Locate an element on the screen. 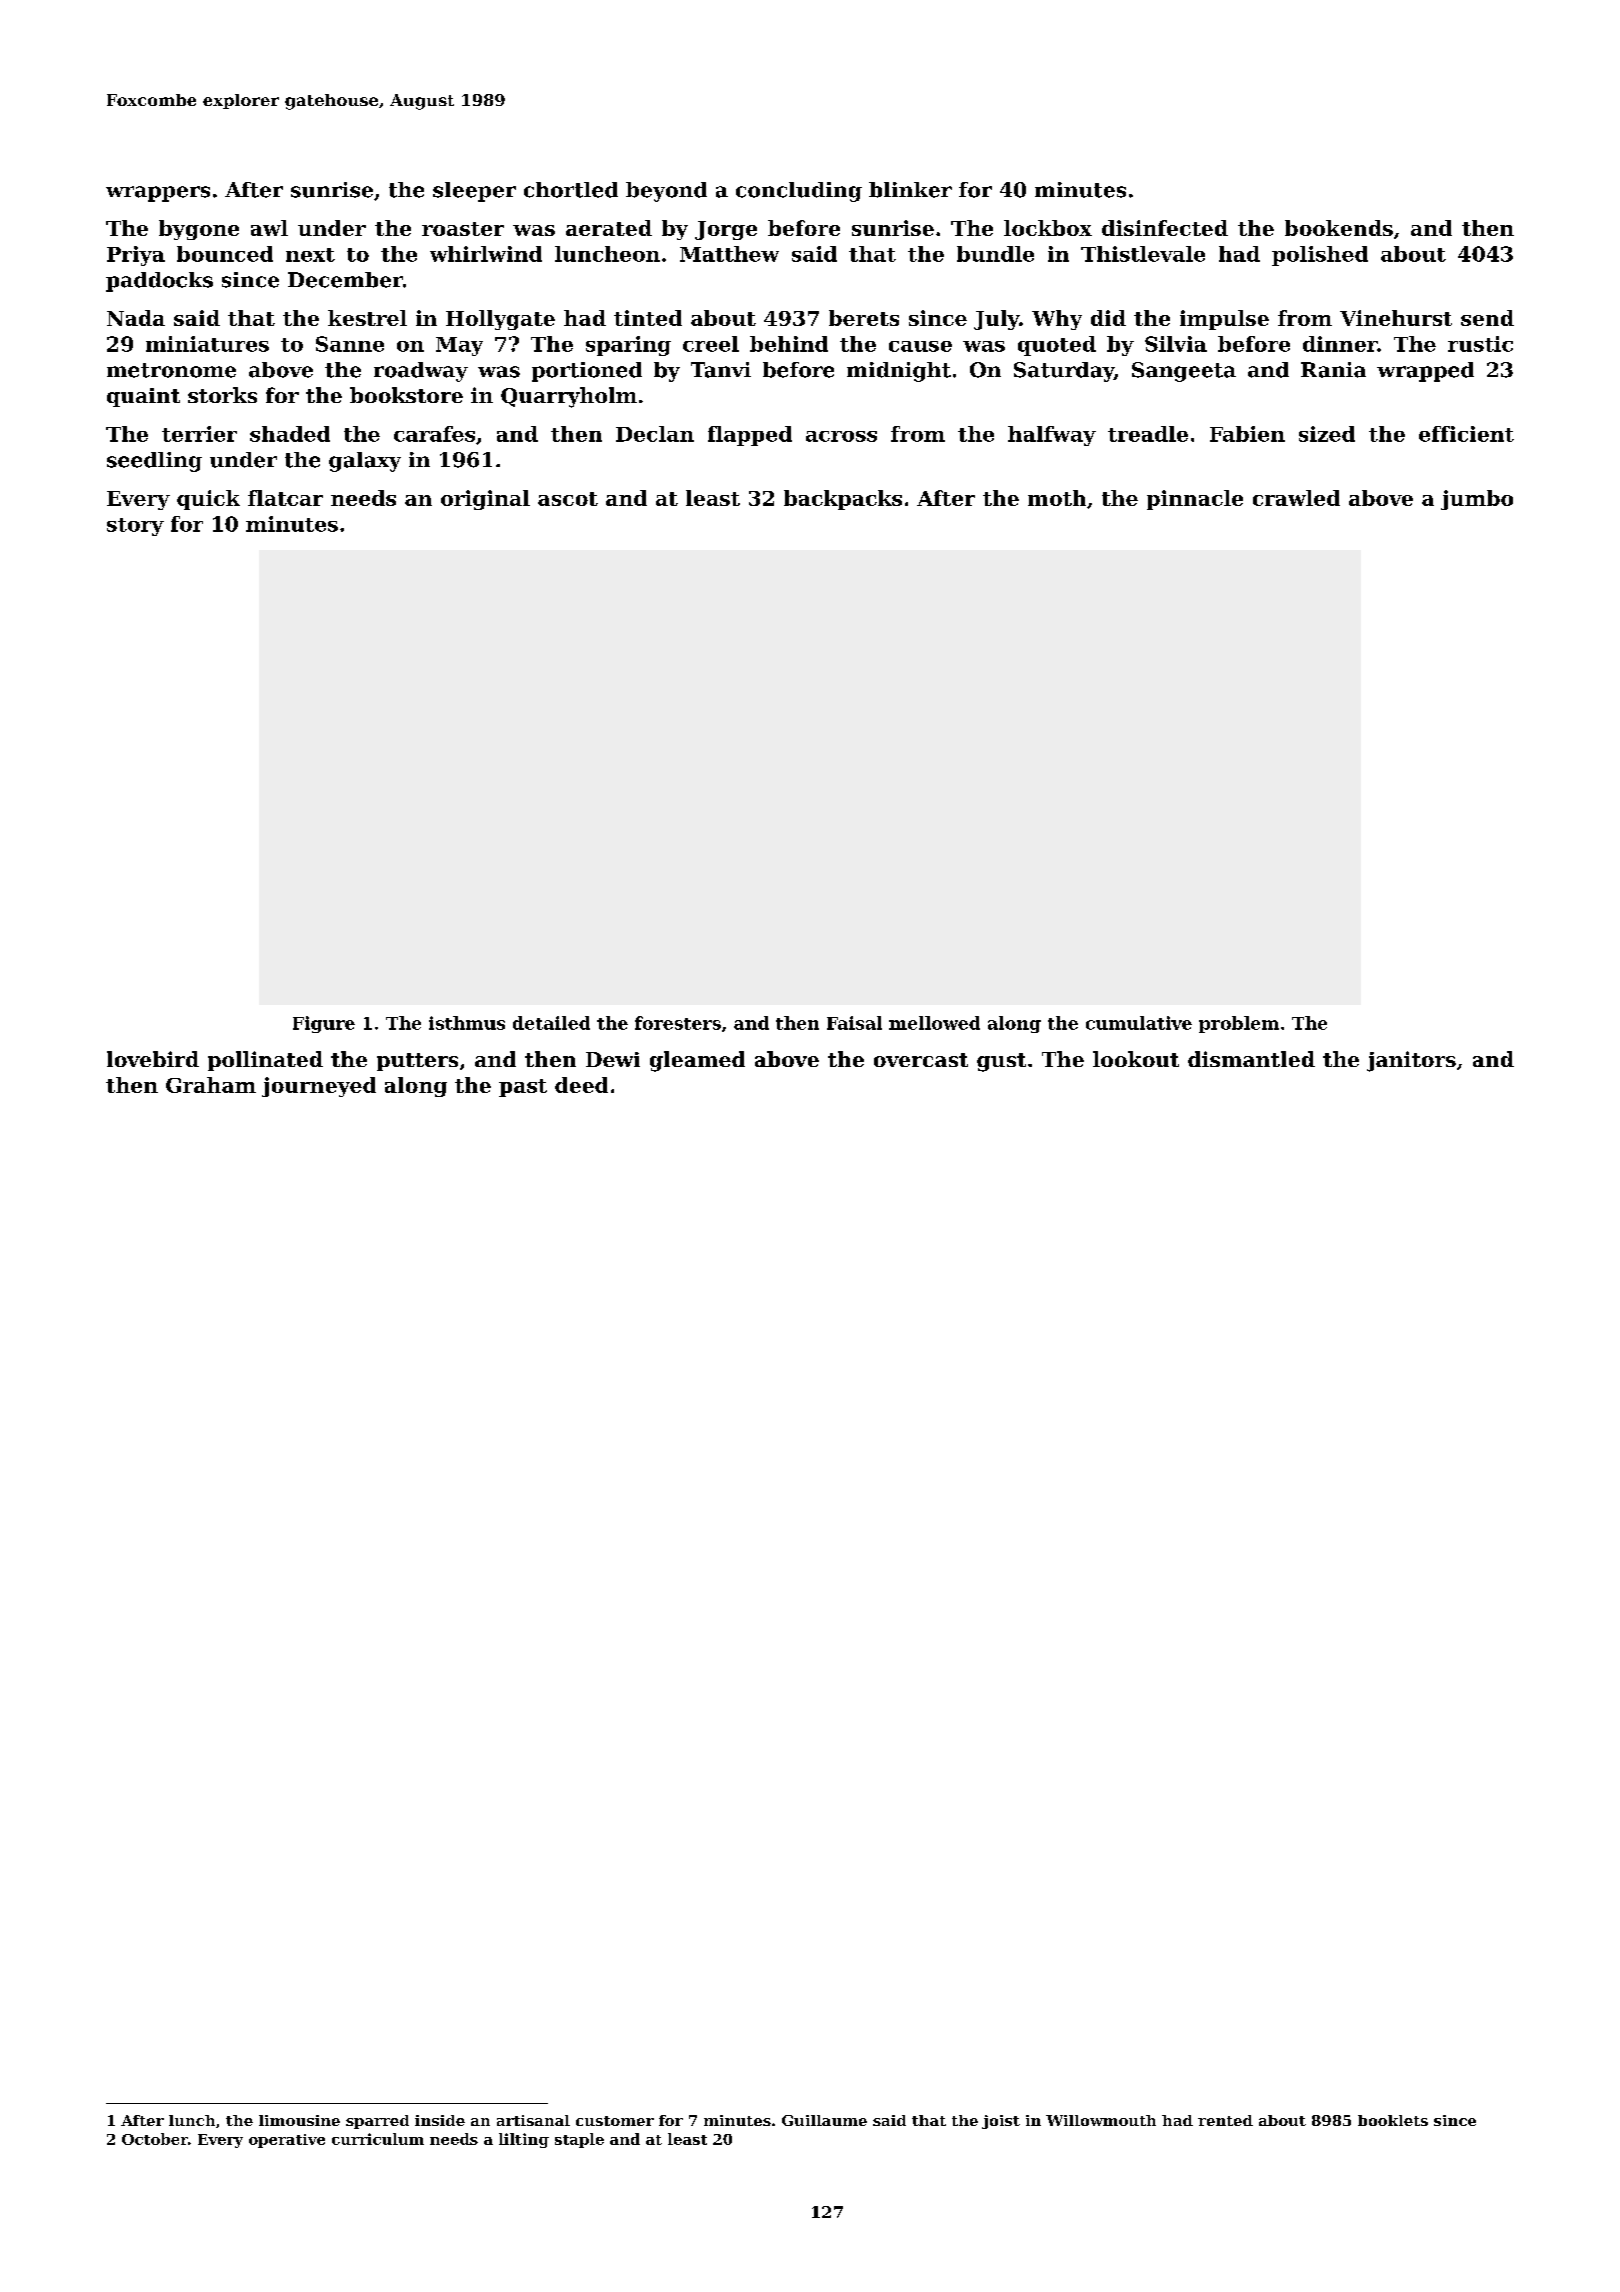 The height and width of the screenshot is (2292, 1620). Figure is located at coordinates (324, 1024).
